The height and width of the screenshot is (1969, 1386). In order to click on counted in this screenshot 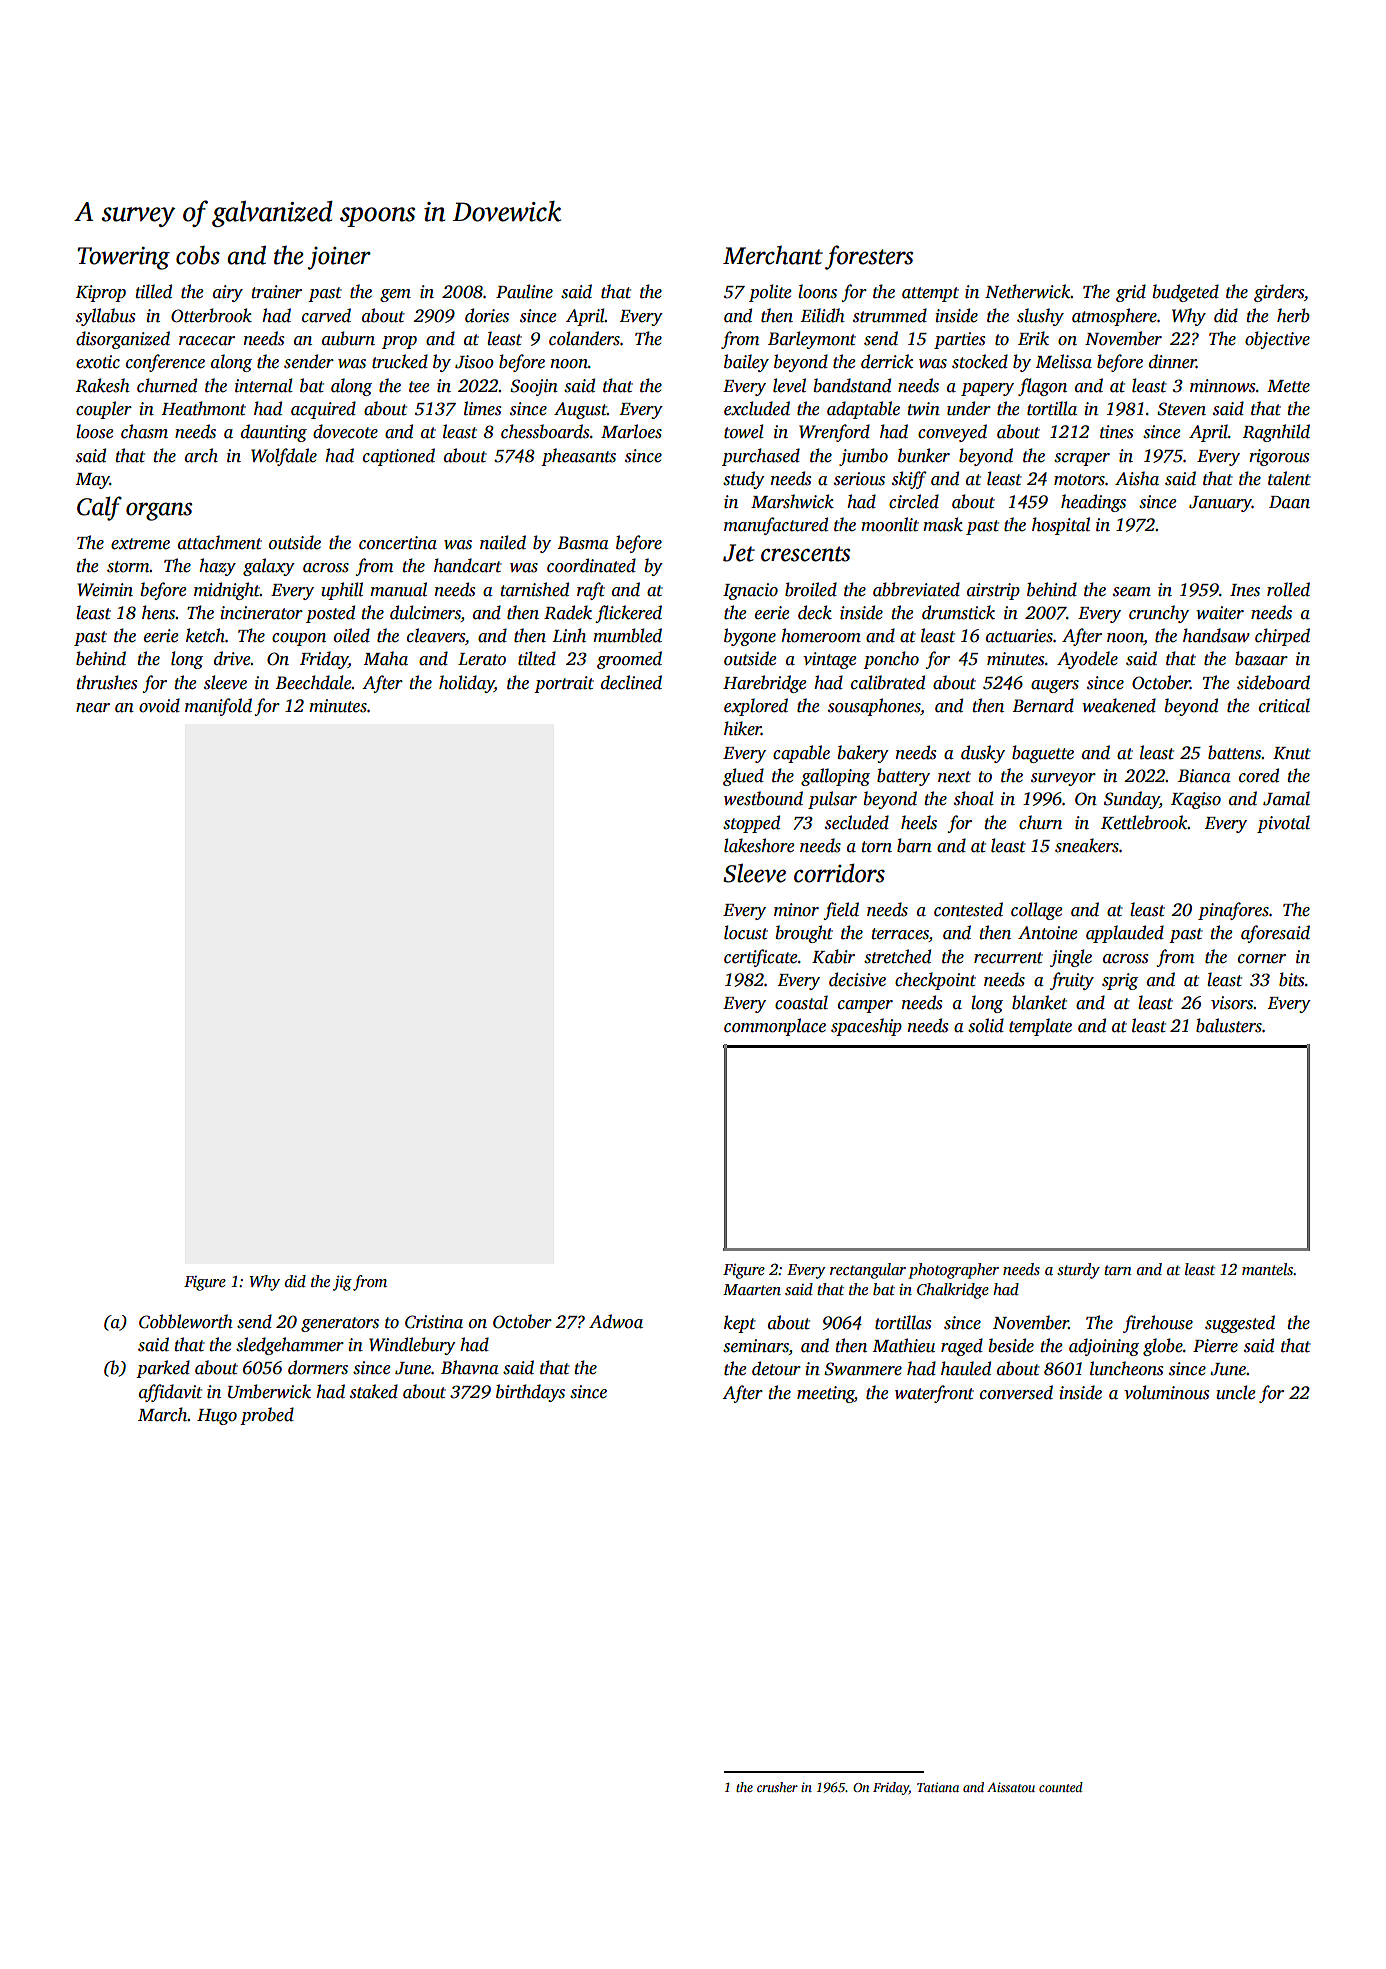, I will do `click(1061, 1787)`.
